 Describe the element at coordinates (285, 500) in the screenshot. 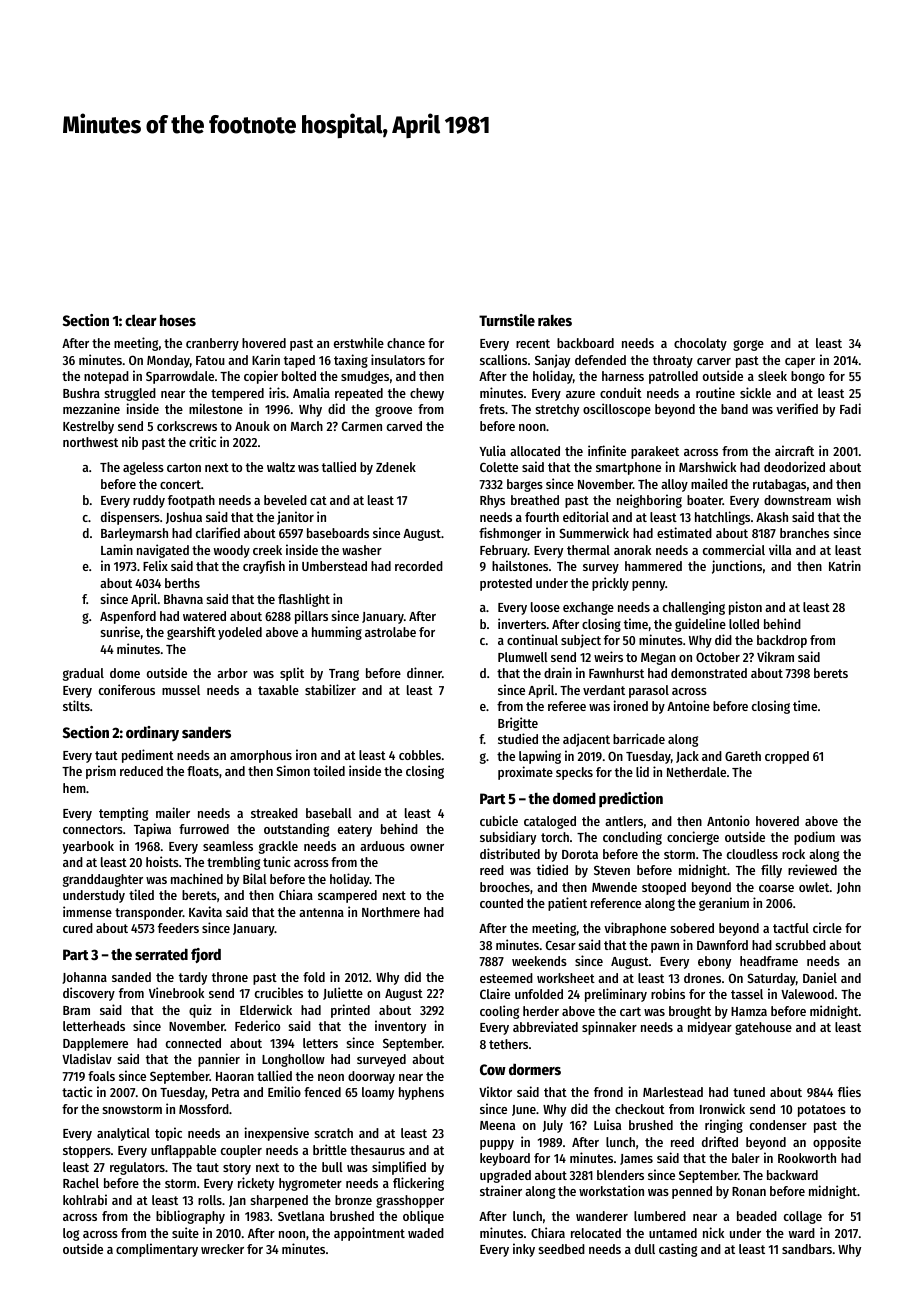

I see `beveled` at that location.
